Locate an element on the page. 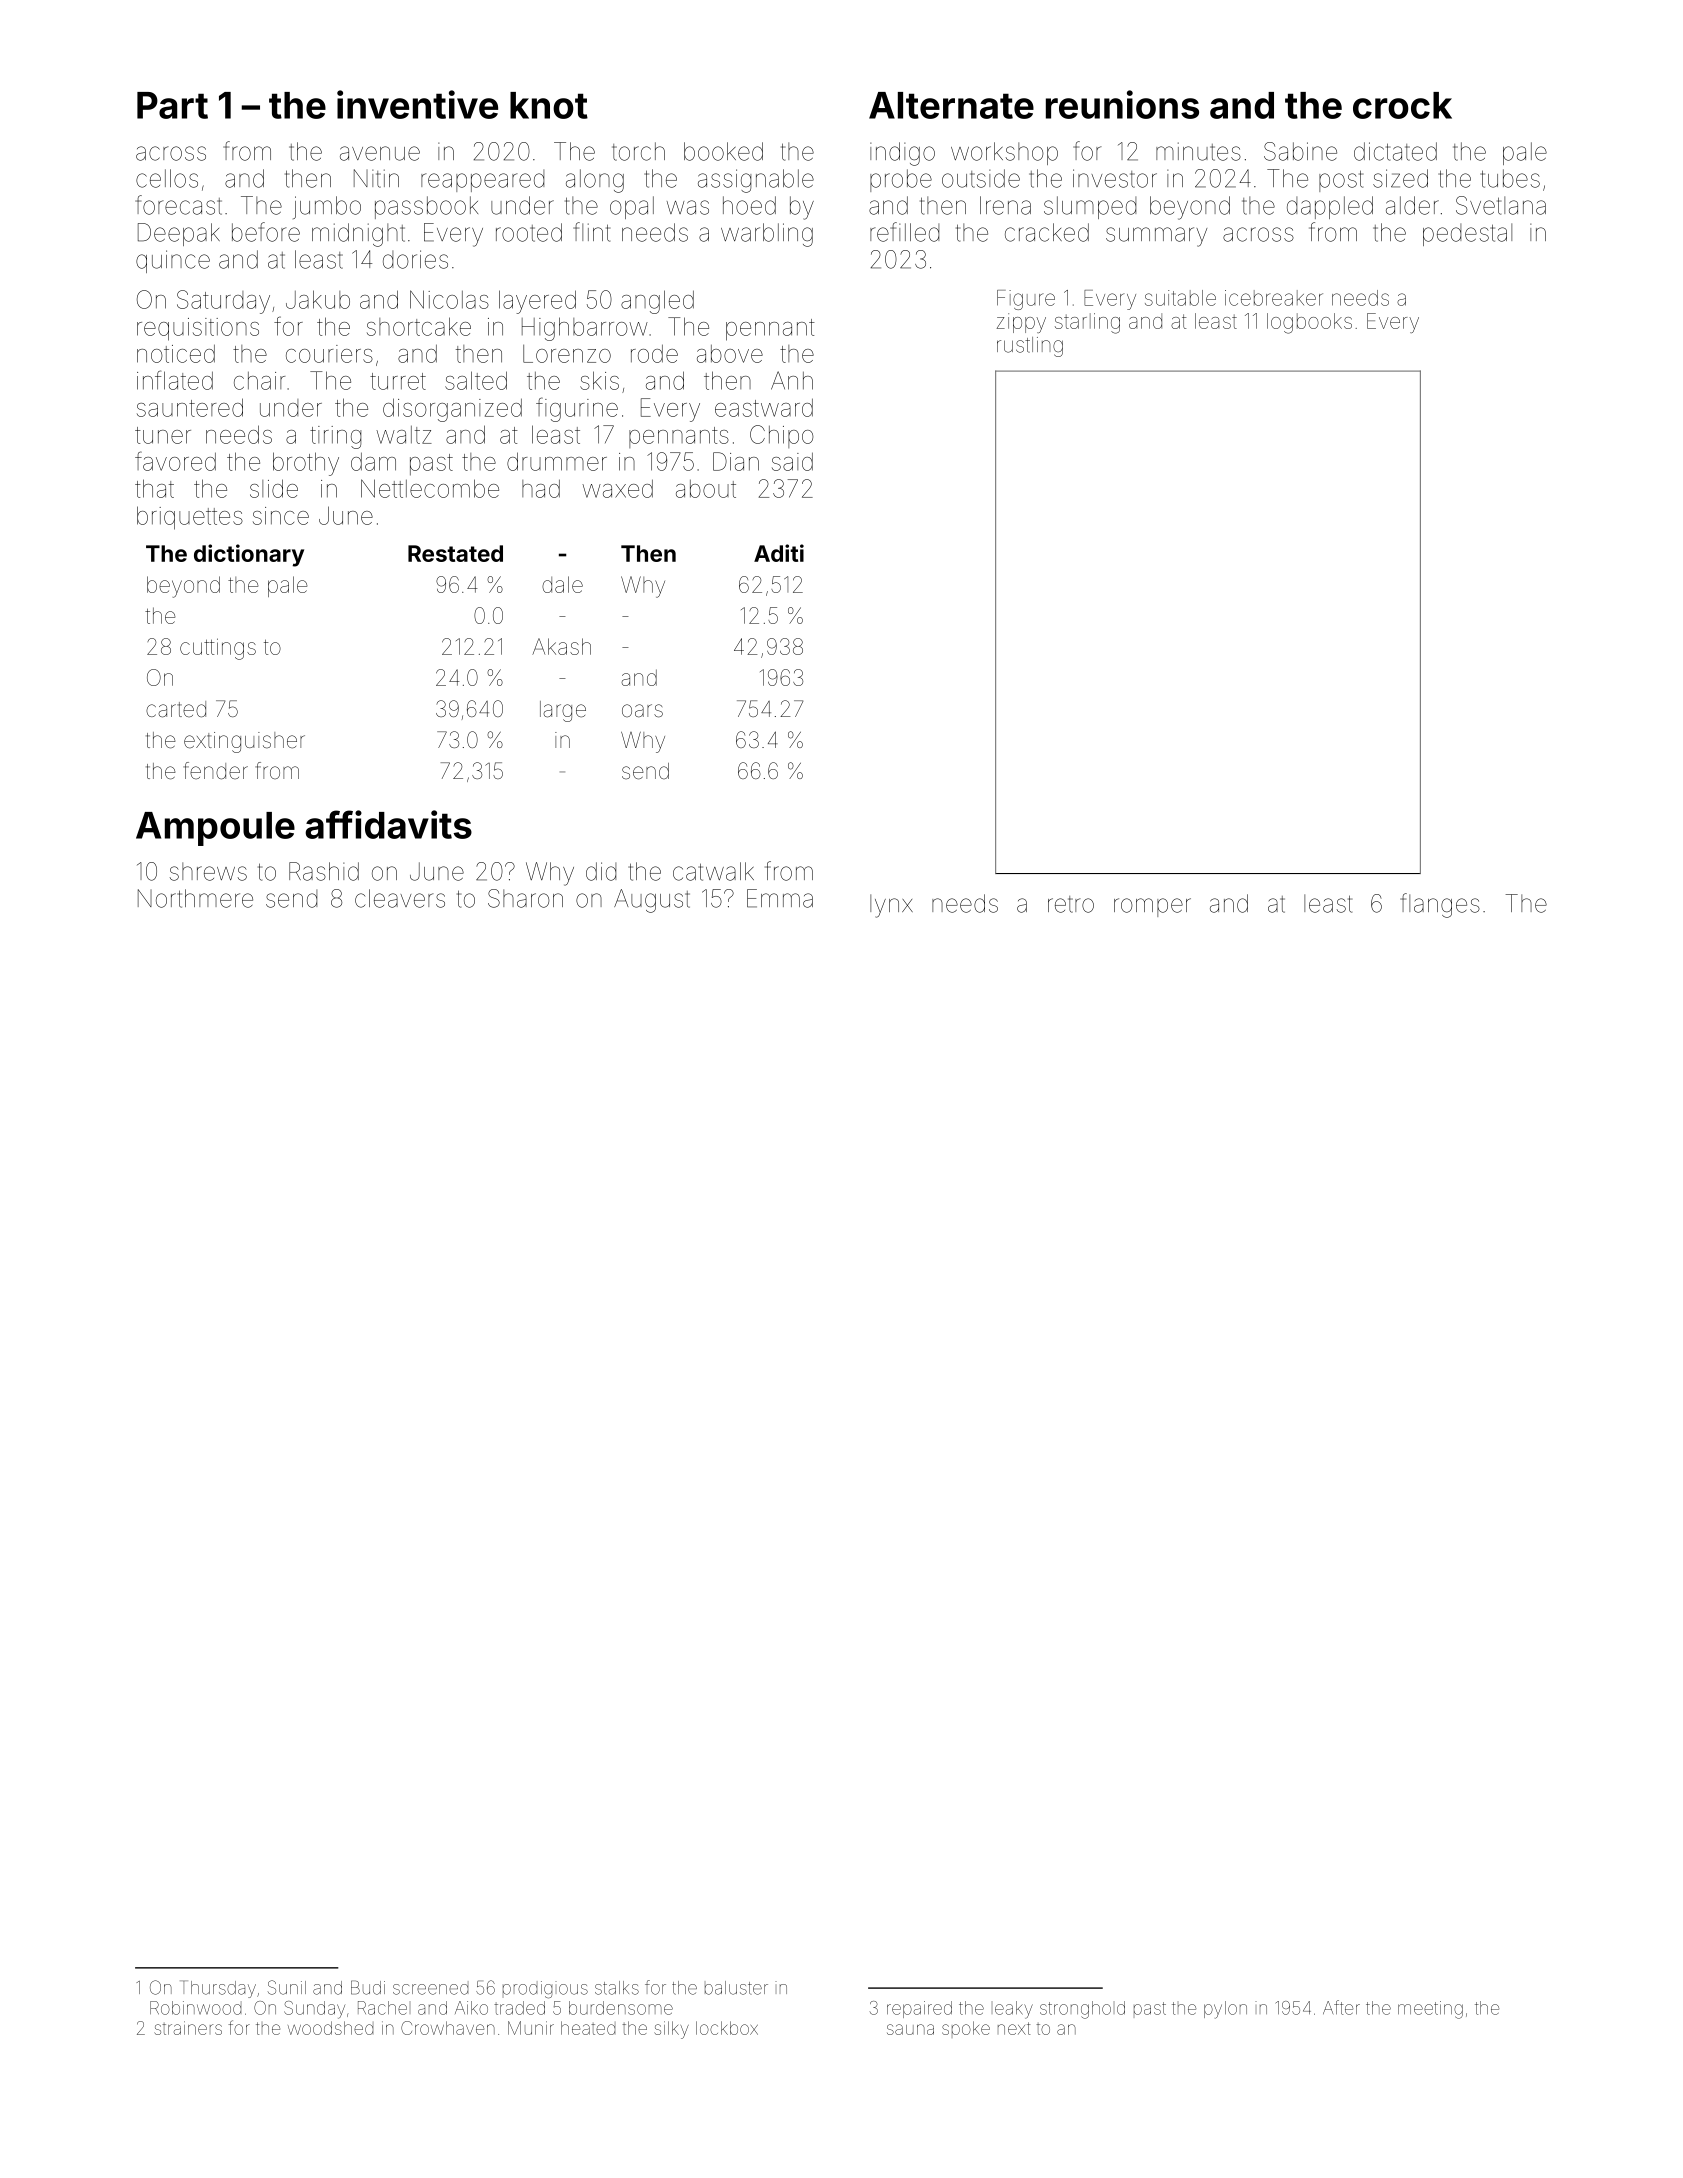 The height and width of the page is (2178, 1683). Northmere is located at coordinates (195, 898).
